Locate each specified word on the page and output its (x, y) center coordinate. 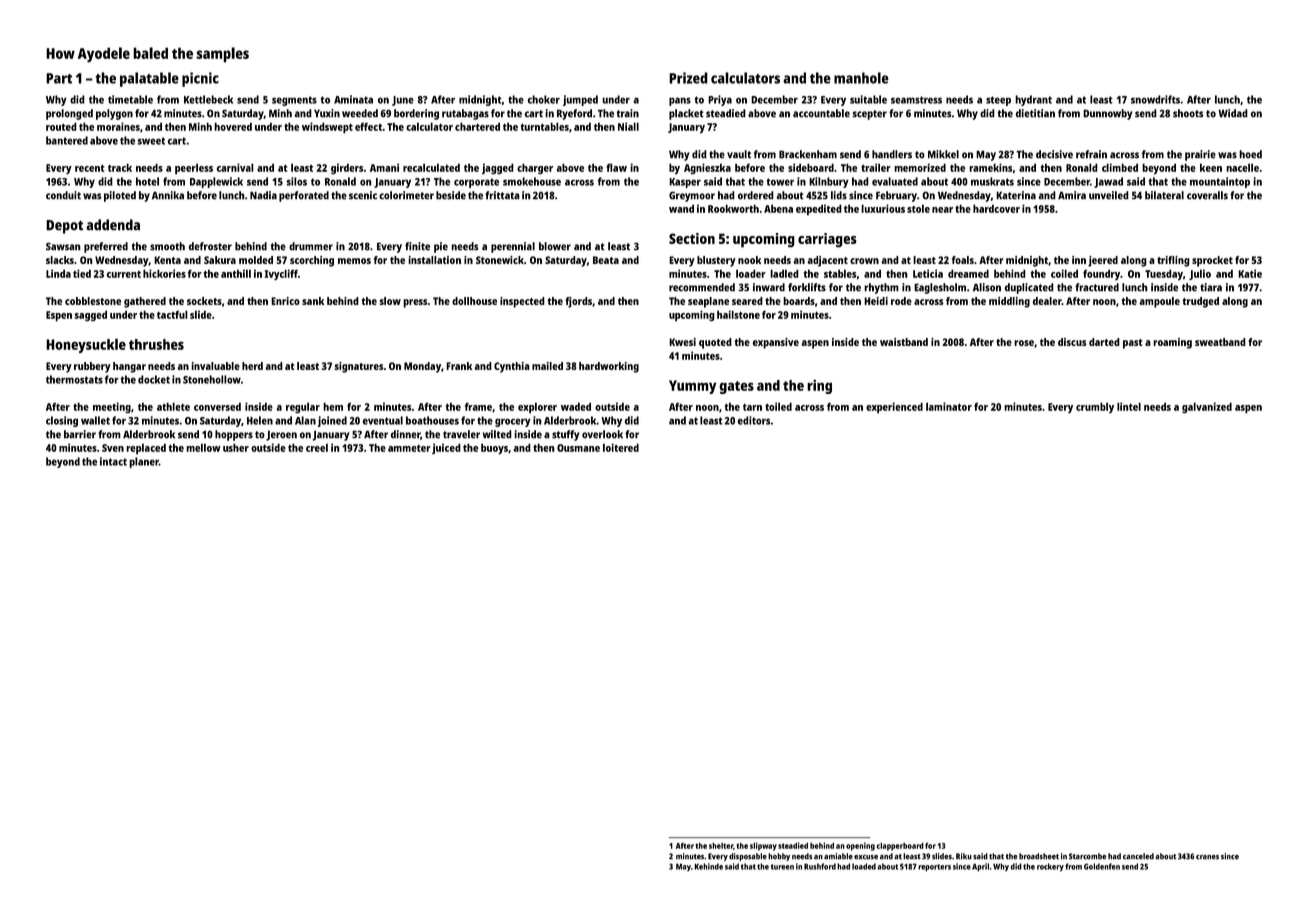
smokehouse (532, 181)
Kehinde (708, 866)
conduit (63, 195)
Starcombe (1087, 856)
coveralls (1207, 195)
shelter (721, 845)
